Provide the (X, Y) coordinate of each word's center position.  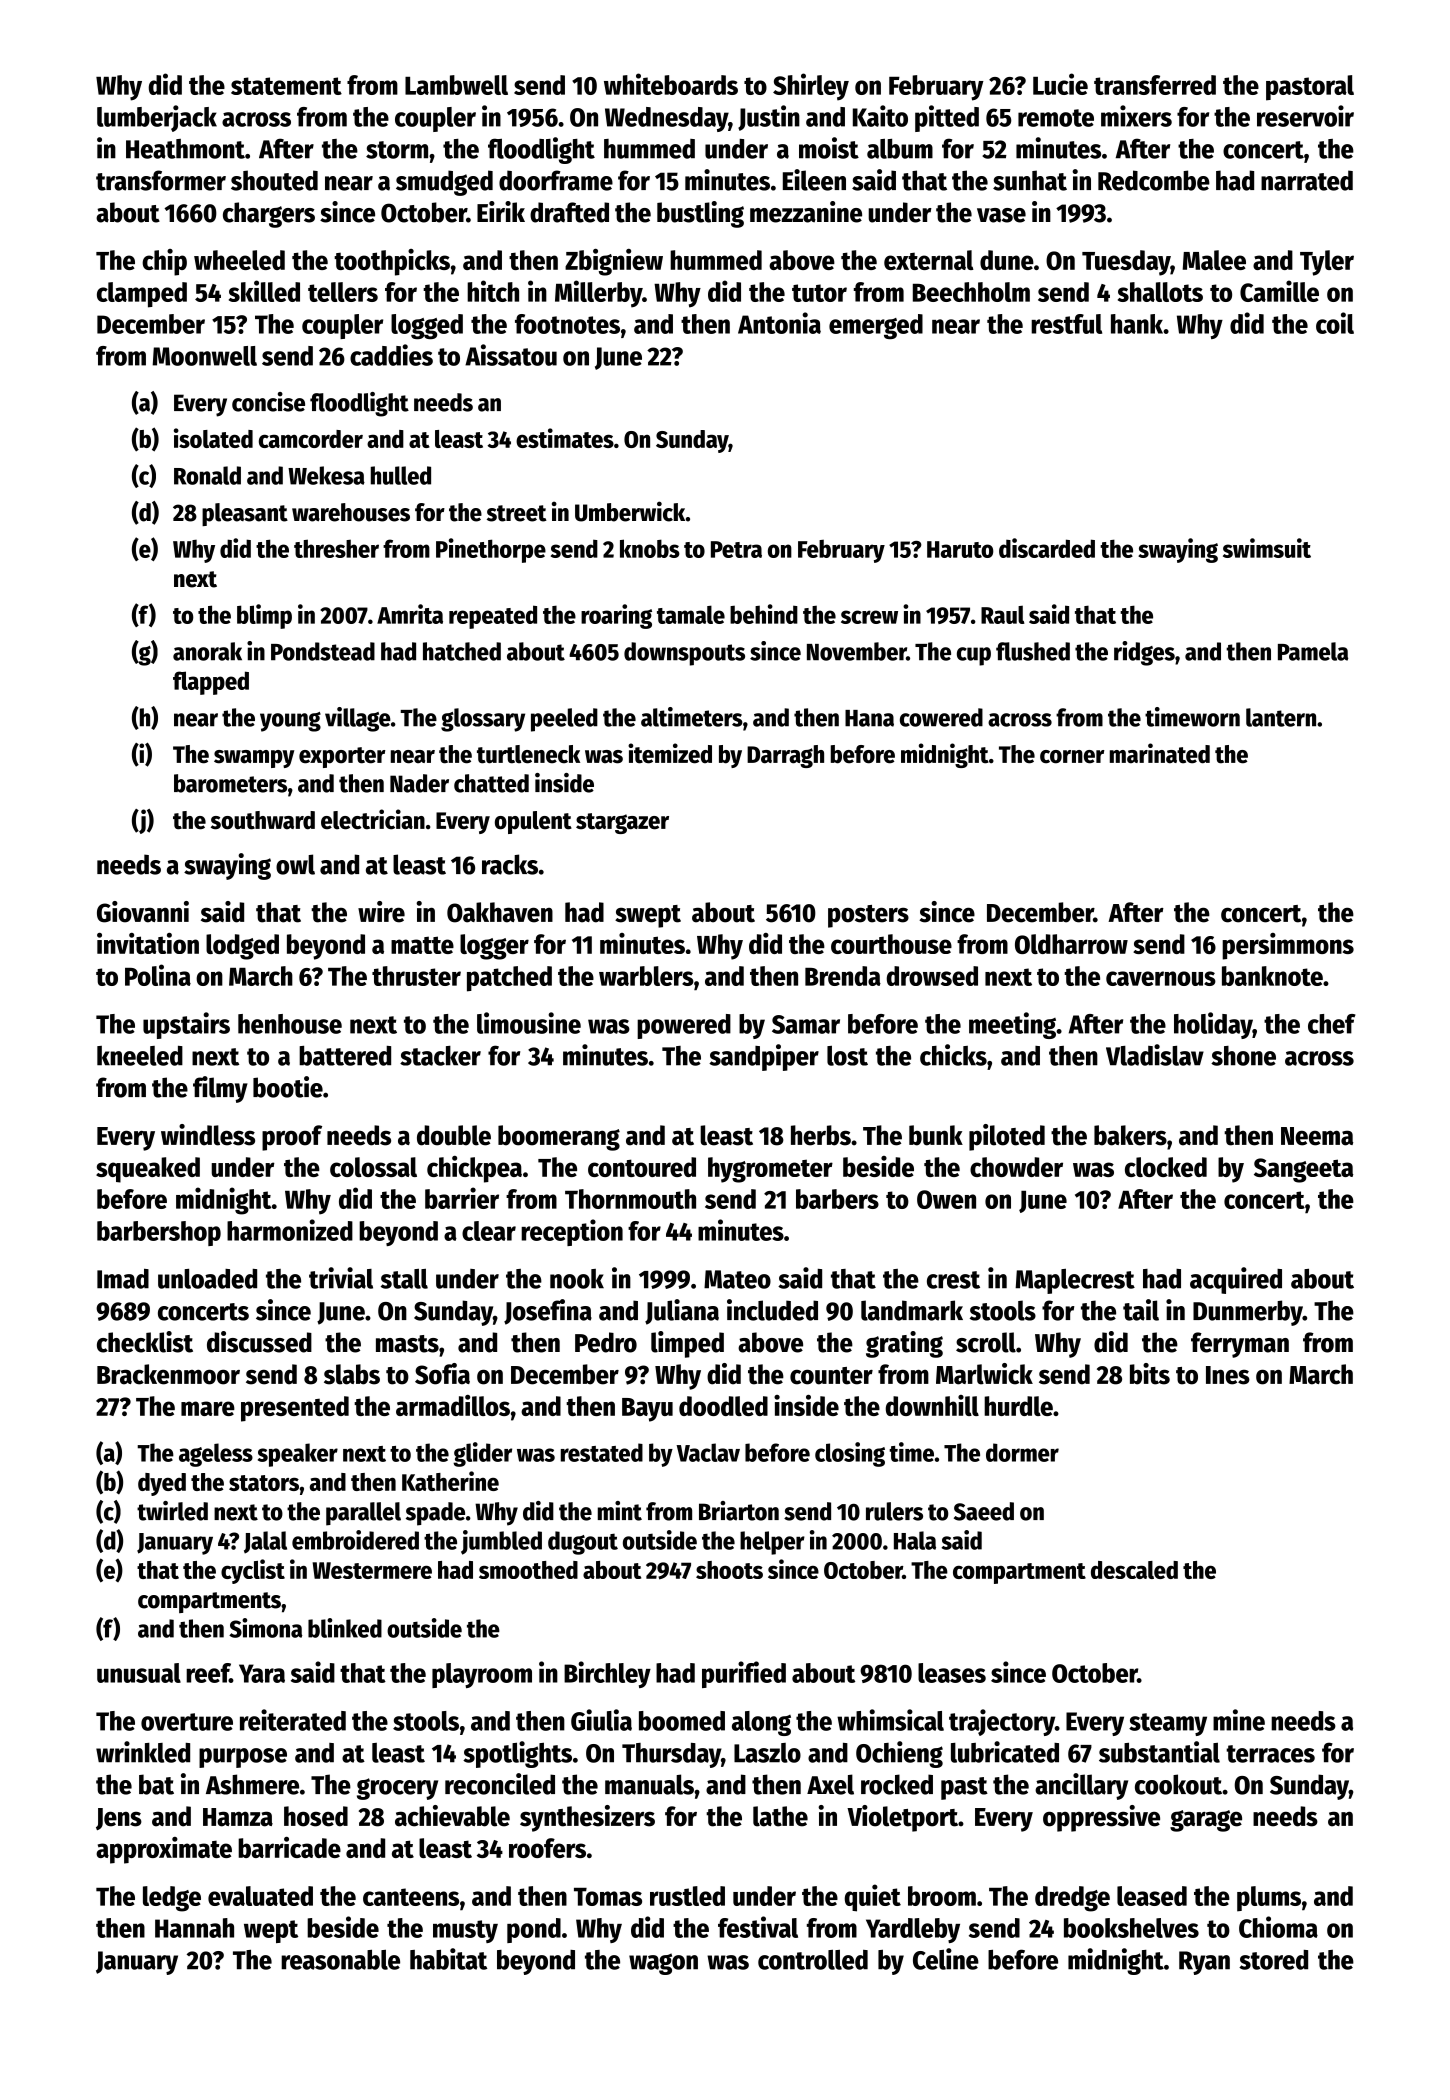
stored (1273, 1960)
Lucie (1060, 84)
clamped (142, 295)
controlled (813, 1960)
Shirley (811, 87)
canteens (411, 1897)
